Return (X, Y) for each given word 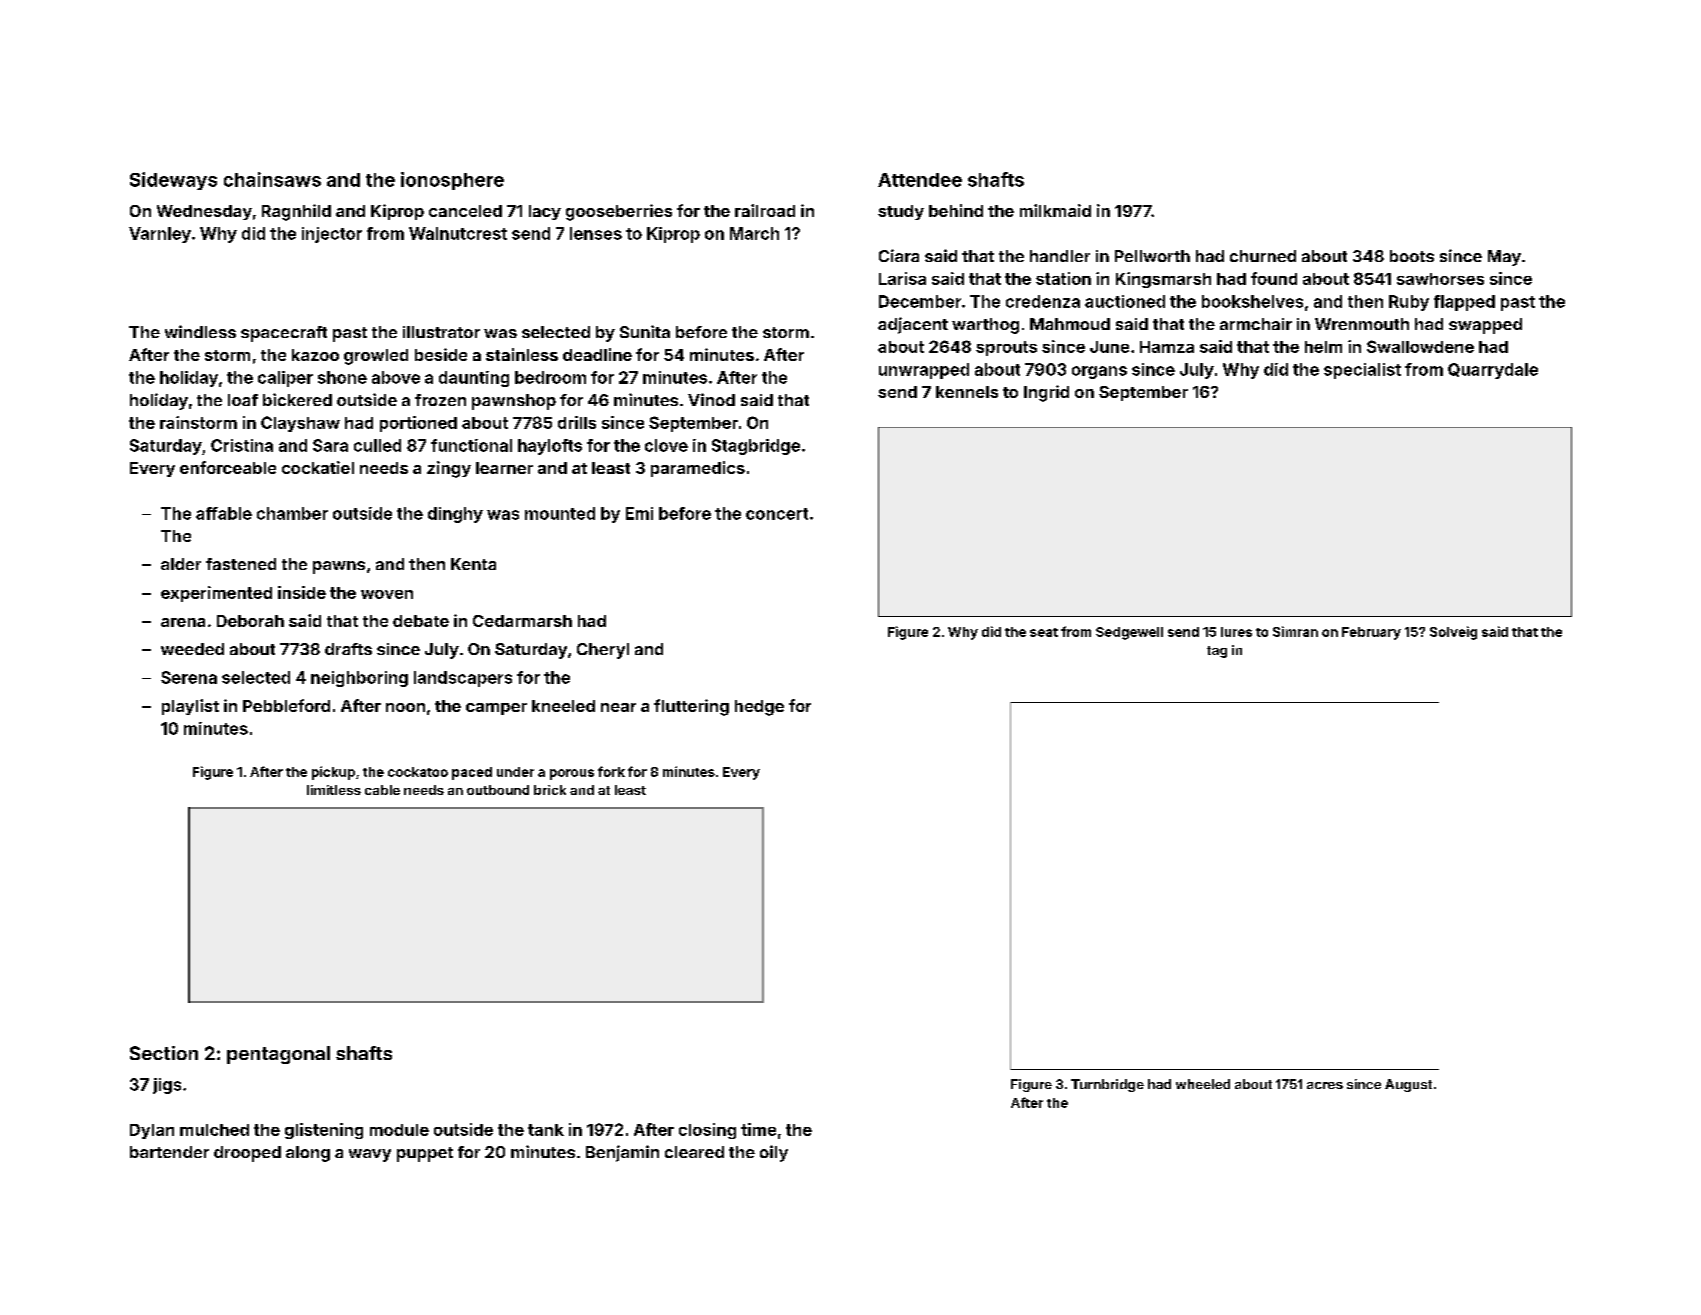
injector (332, 235)
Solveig (1453, 633)
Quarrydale (1493, 371)
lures (1236, 632)
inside (302, 592)
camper (496, 709)
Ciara (899, 255)
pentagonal (278, 1055)
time (758, 1129)
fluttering (691, 707)
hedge (759, 708)
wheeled (1203, 1084)
